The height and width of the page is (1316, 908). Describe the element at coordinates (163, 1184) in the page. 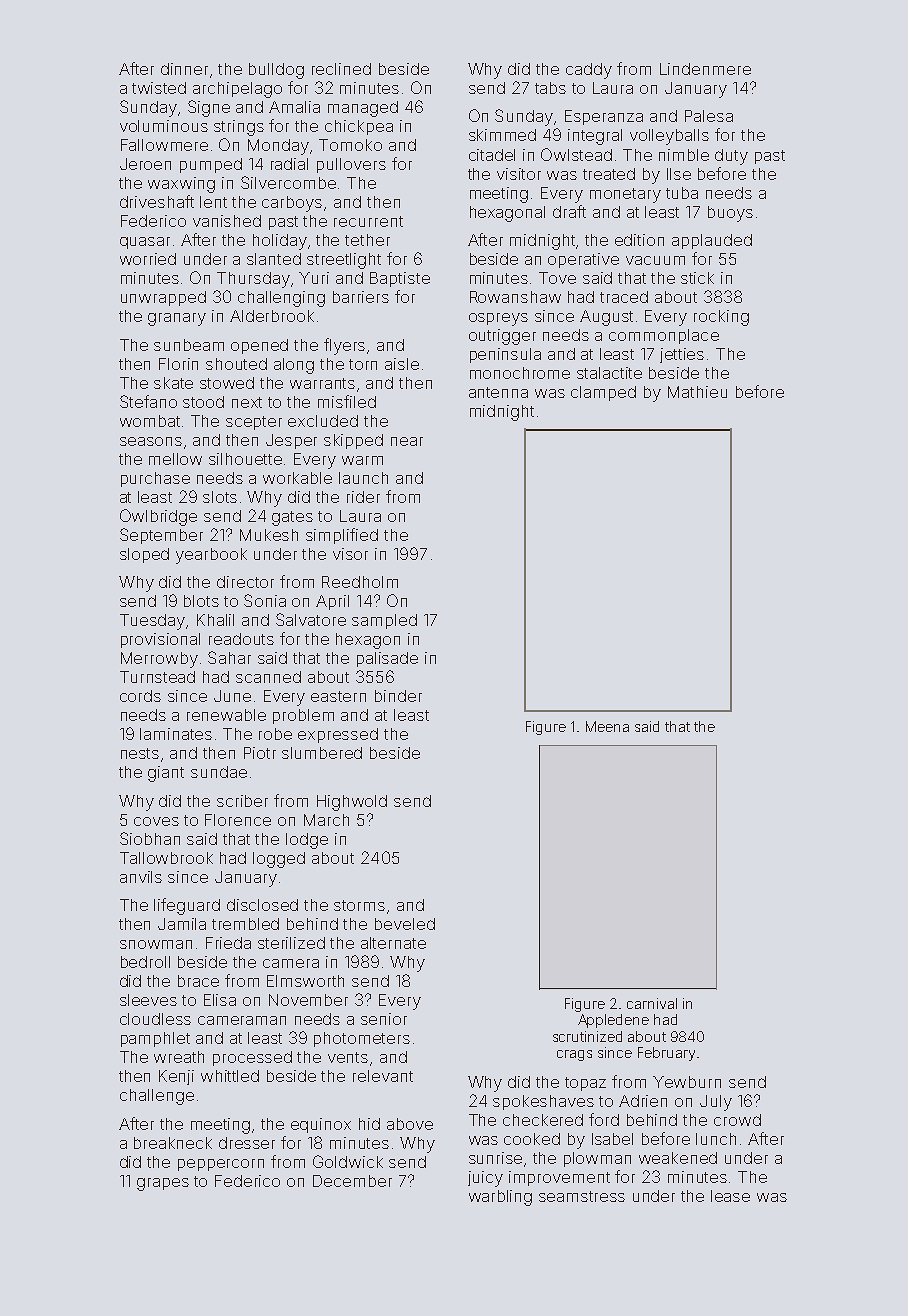

I see `grapes` at that location.
